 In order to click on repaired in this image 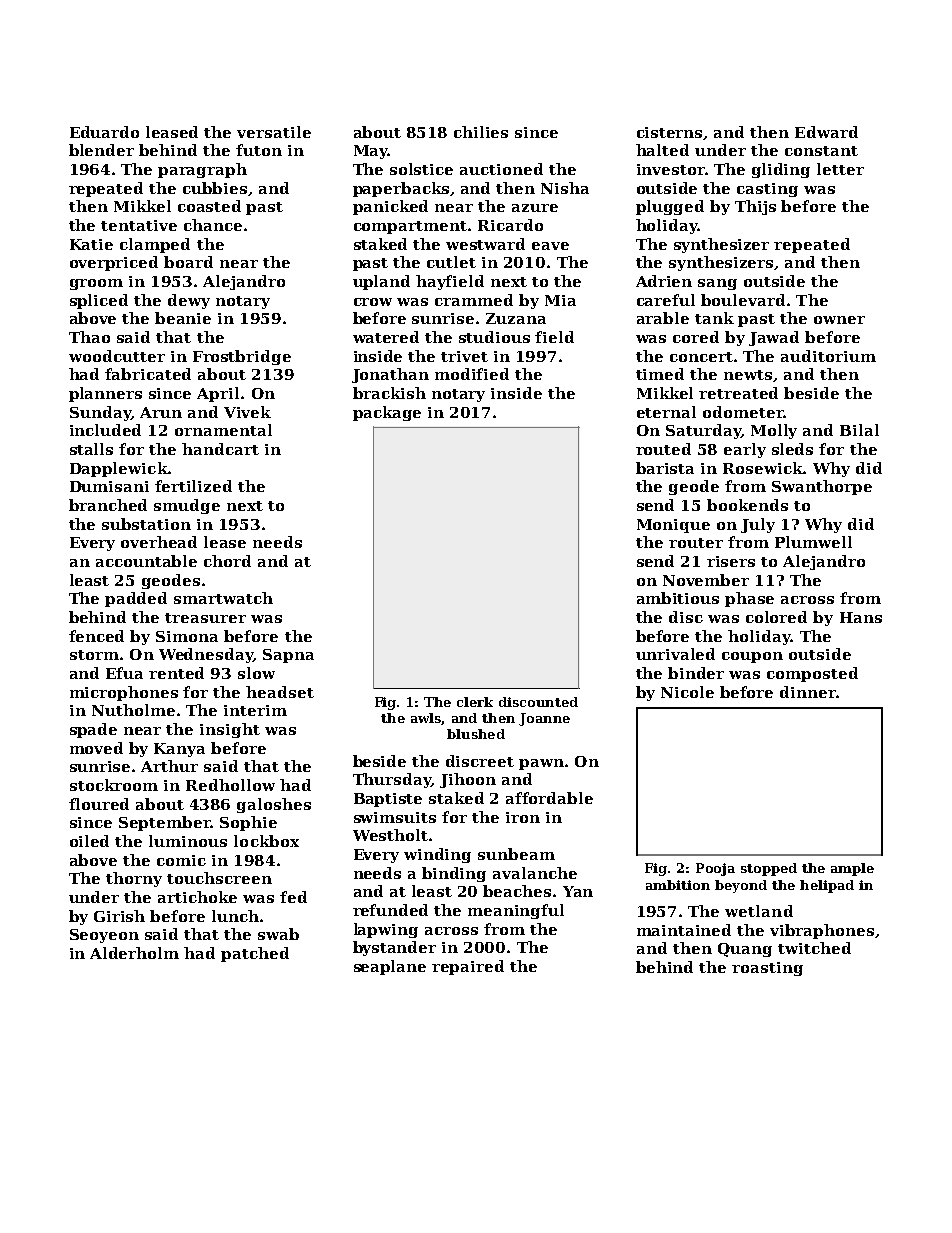, I will do `click(468, 967)`.
